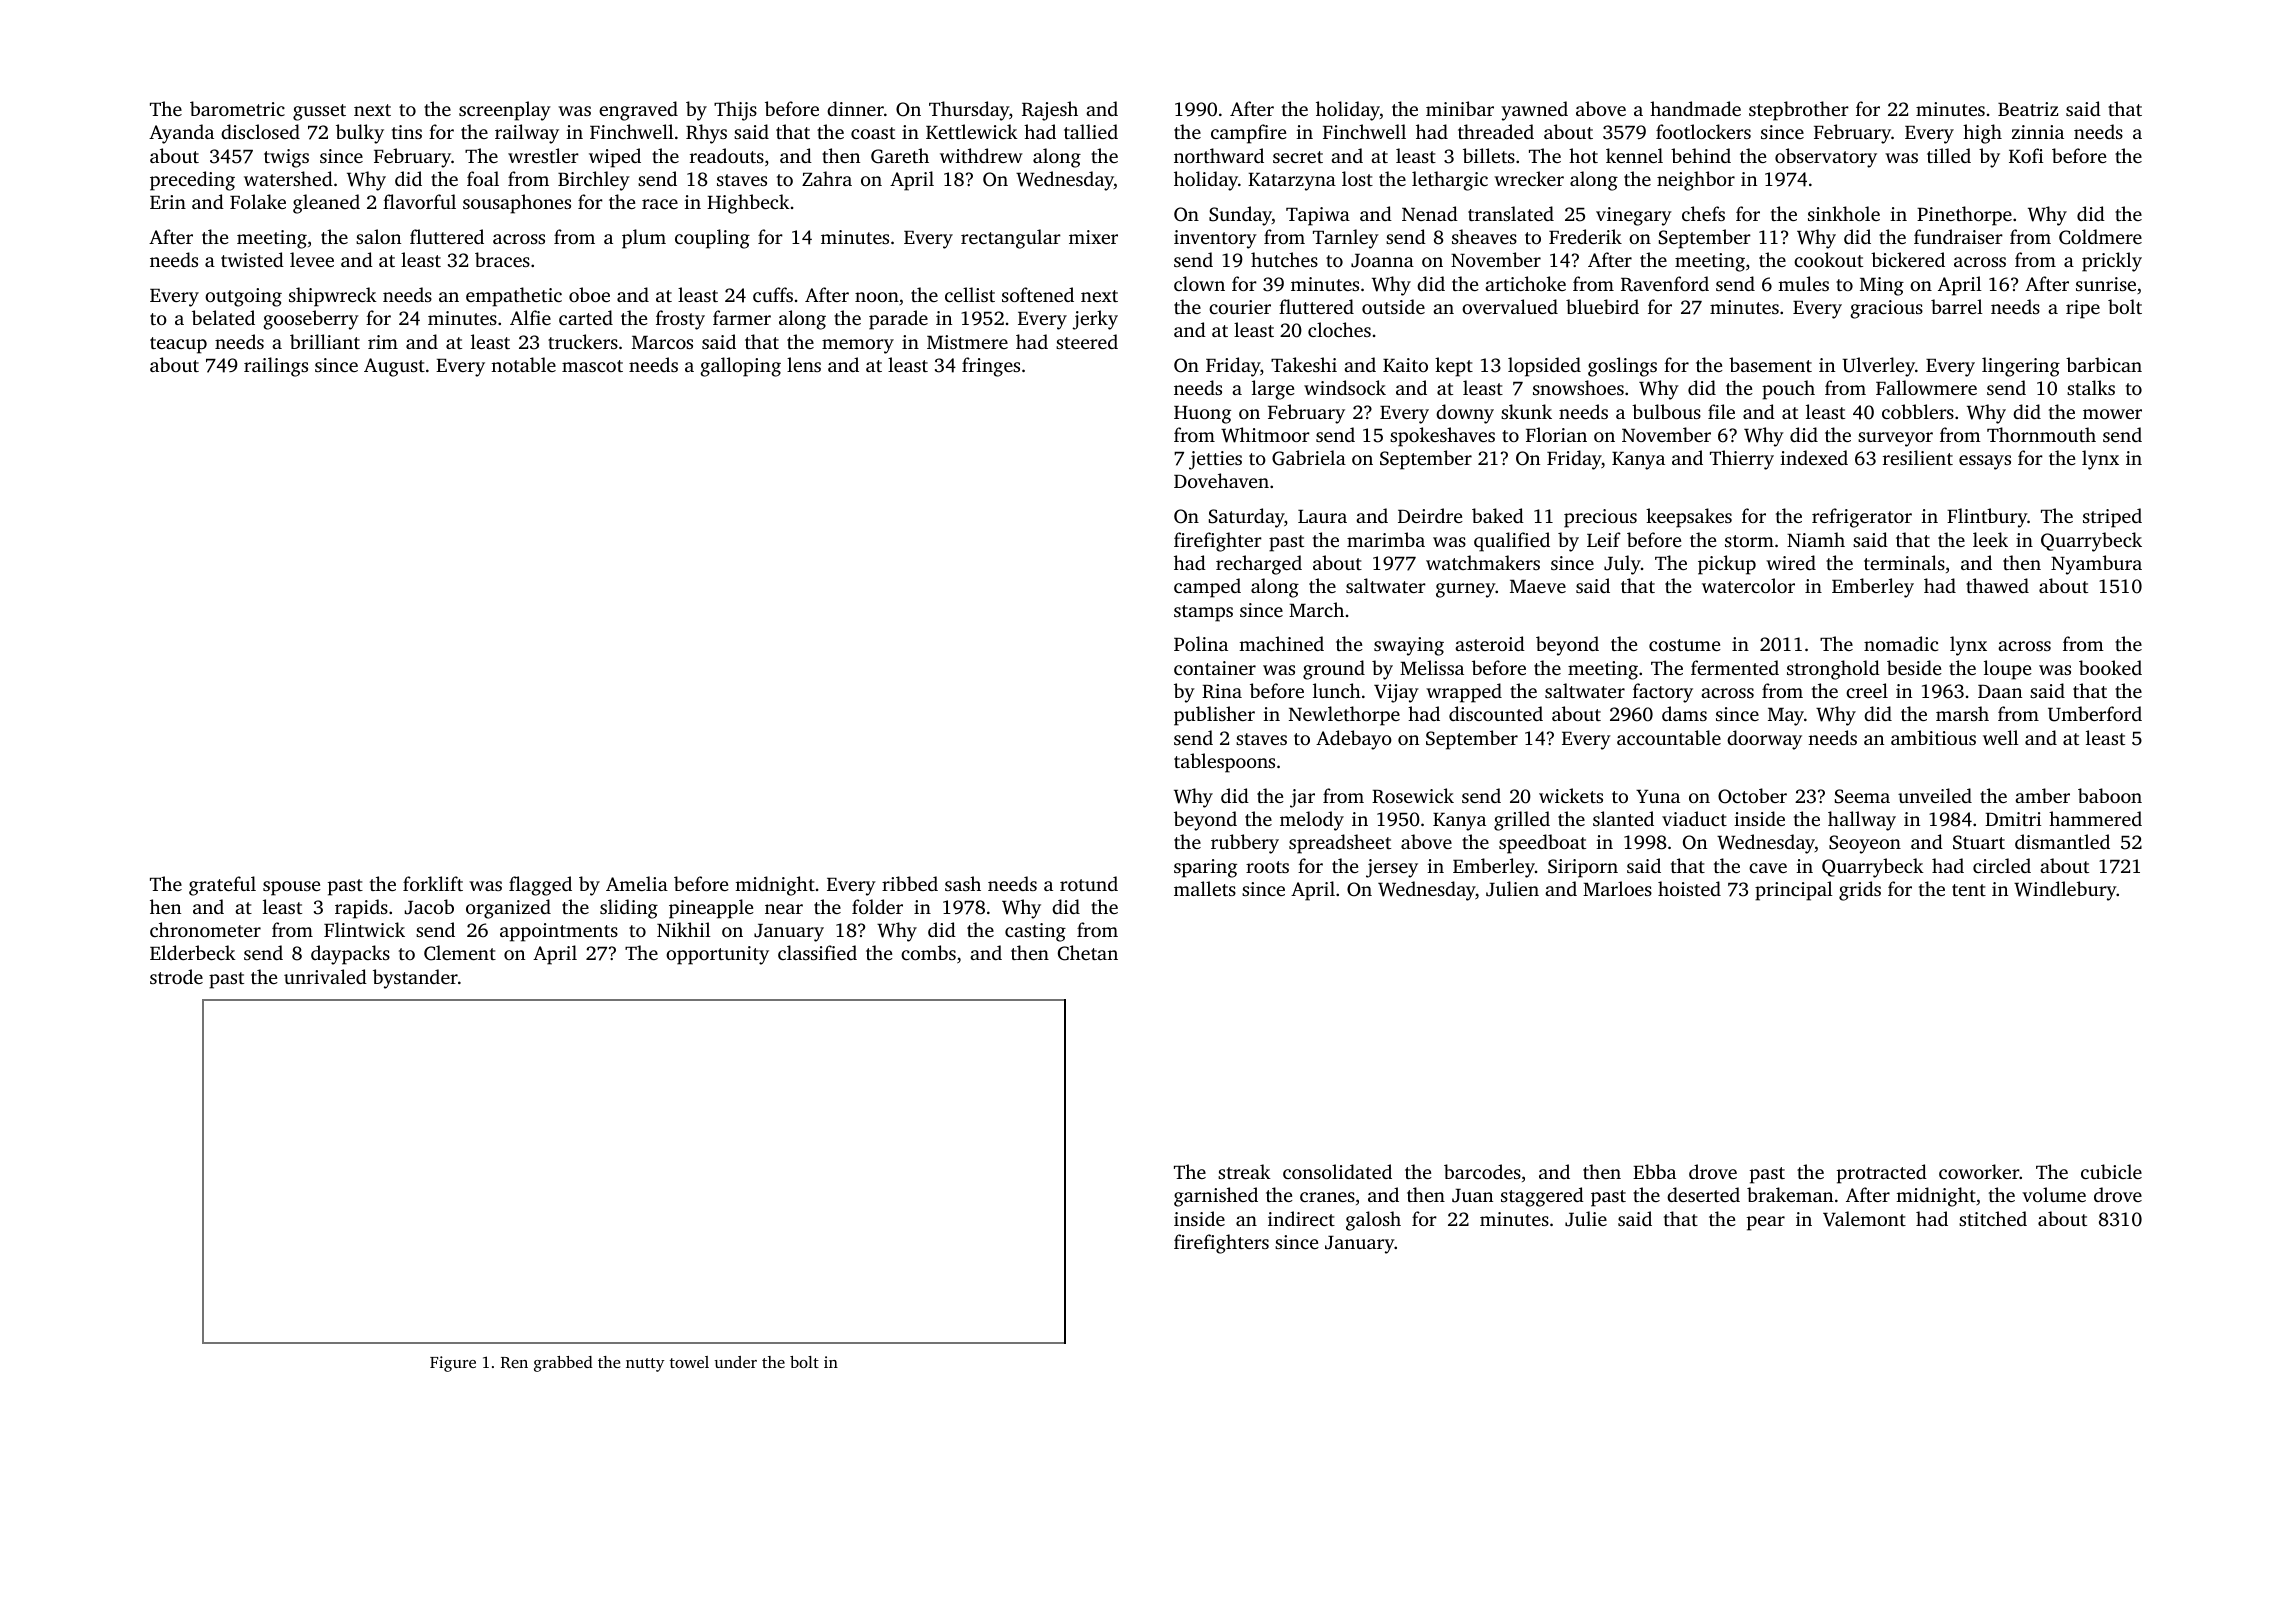 The image size is (2292, 1620). I want to click on Thierry, so click(1742, 460).
